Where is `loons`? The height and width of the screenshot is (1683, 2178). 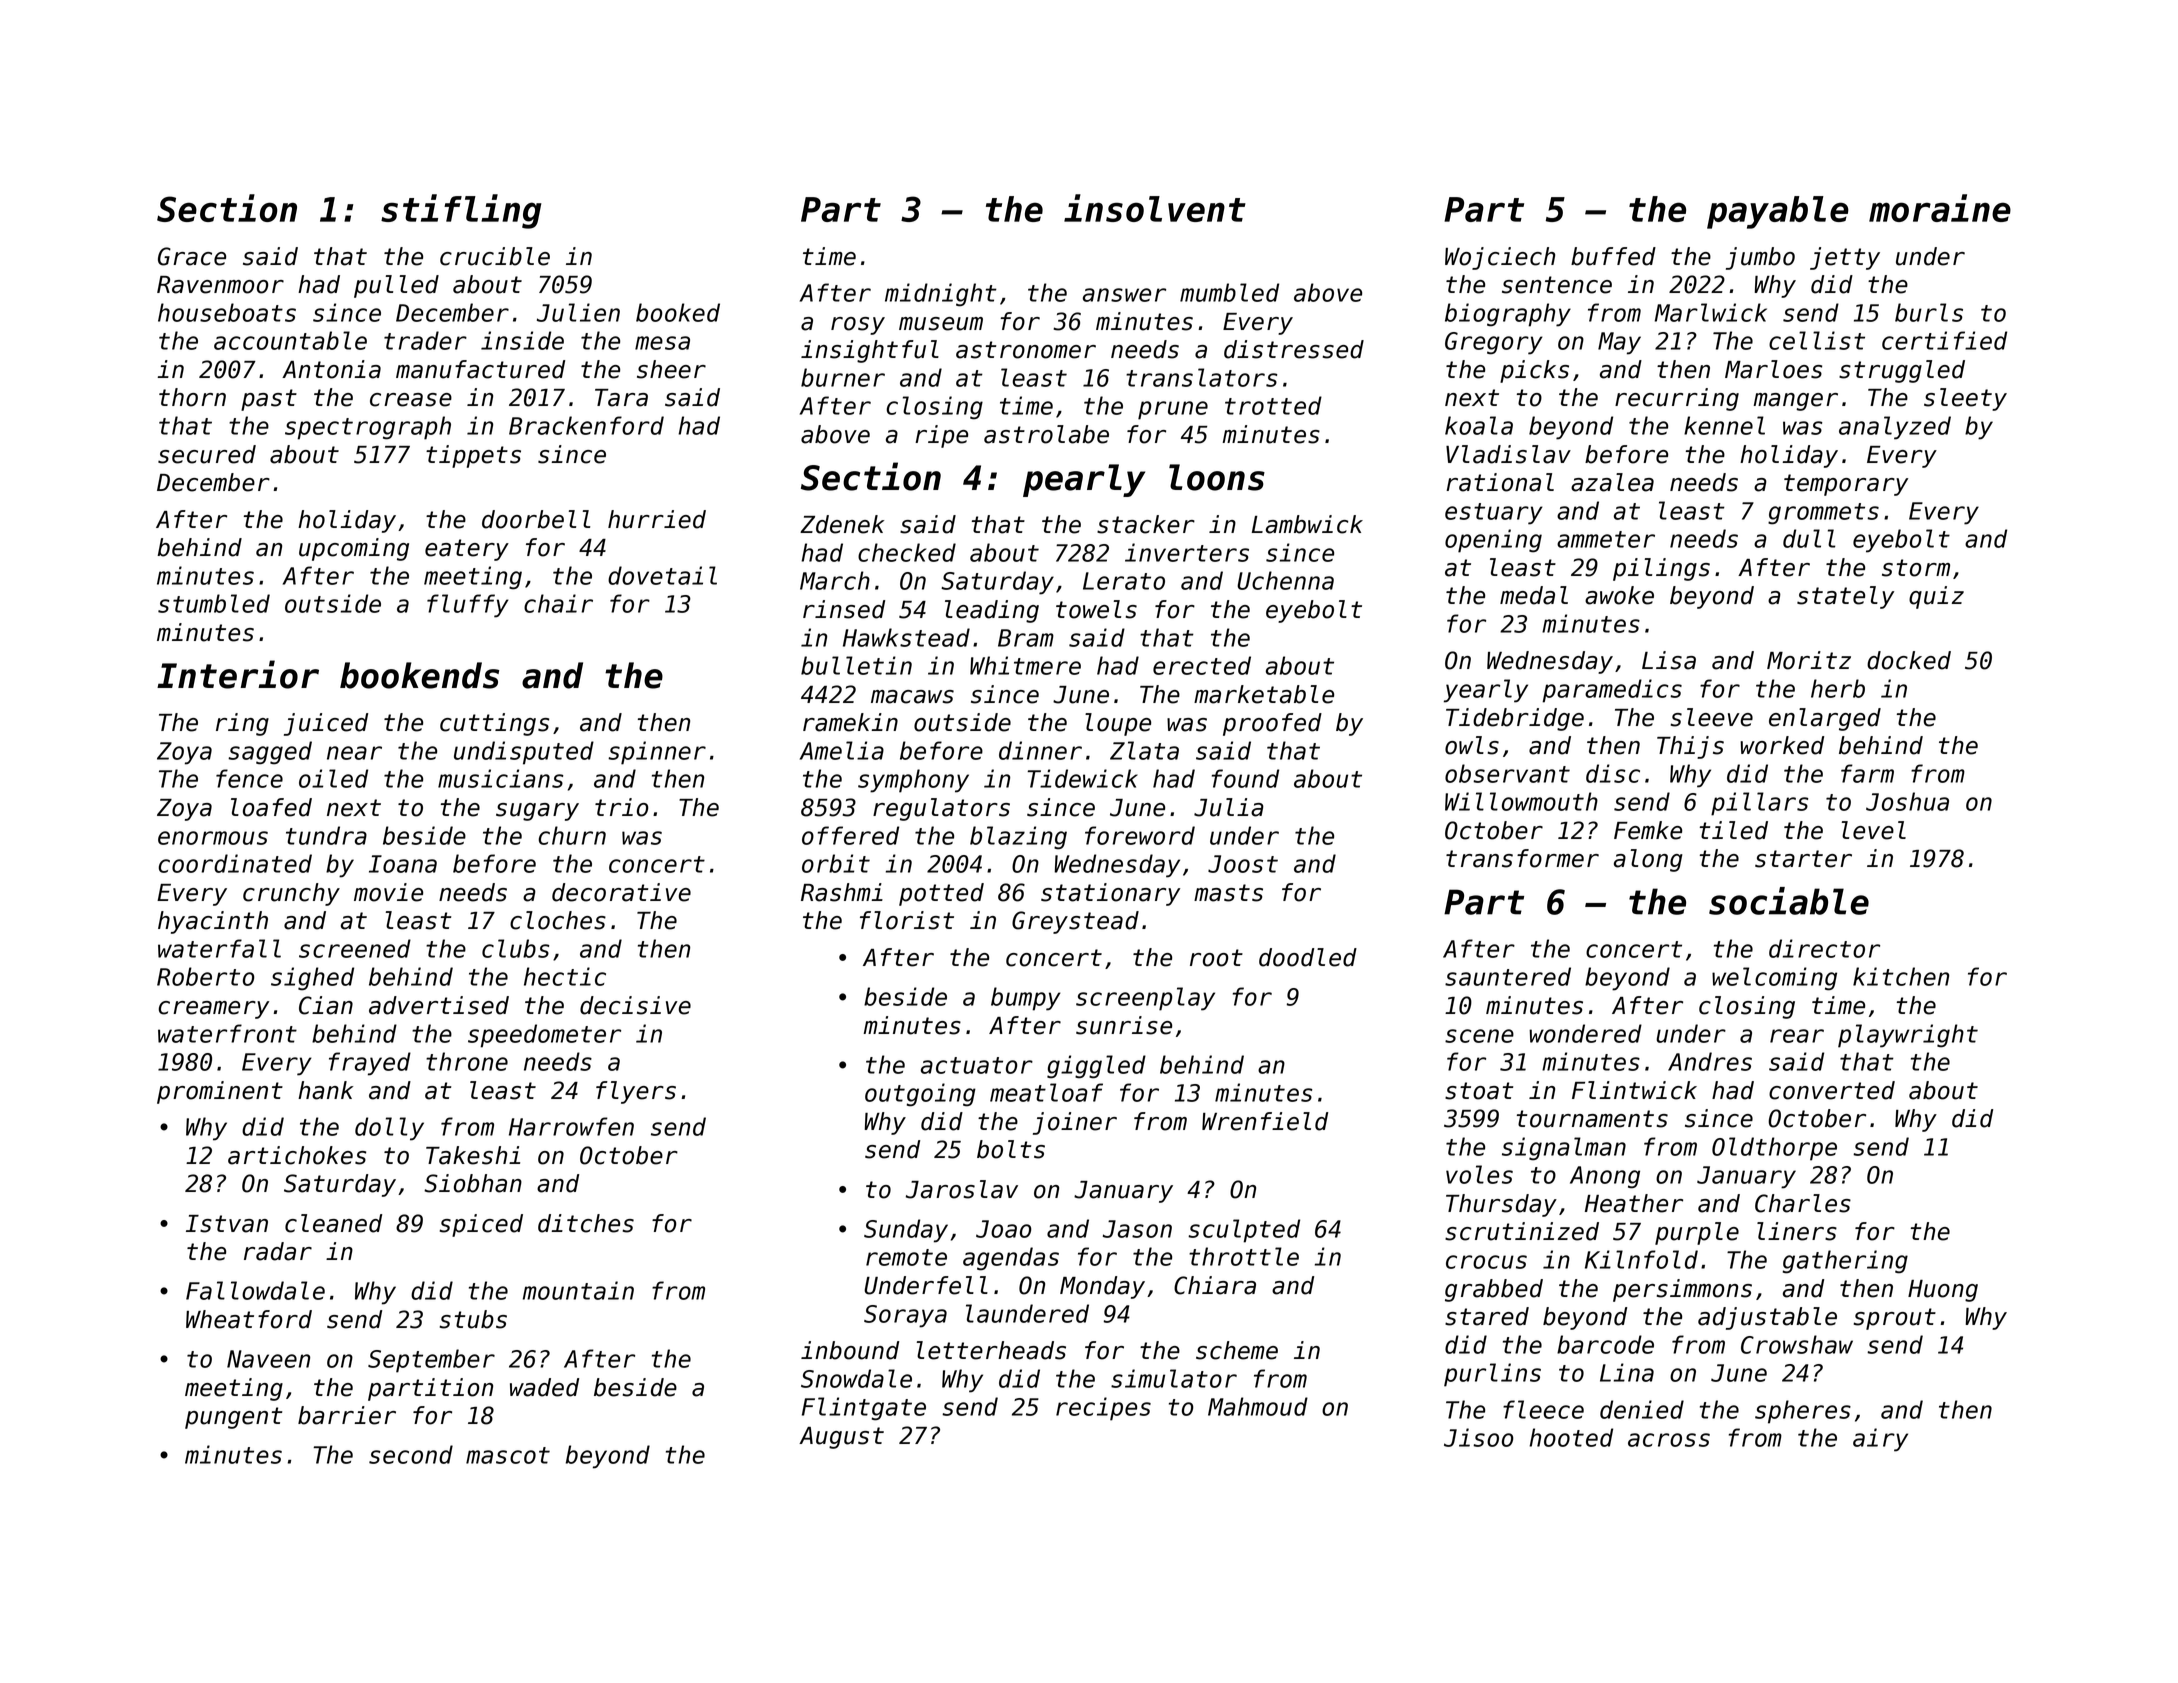 loons is located at coordinates (1217, 477).
